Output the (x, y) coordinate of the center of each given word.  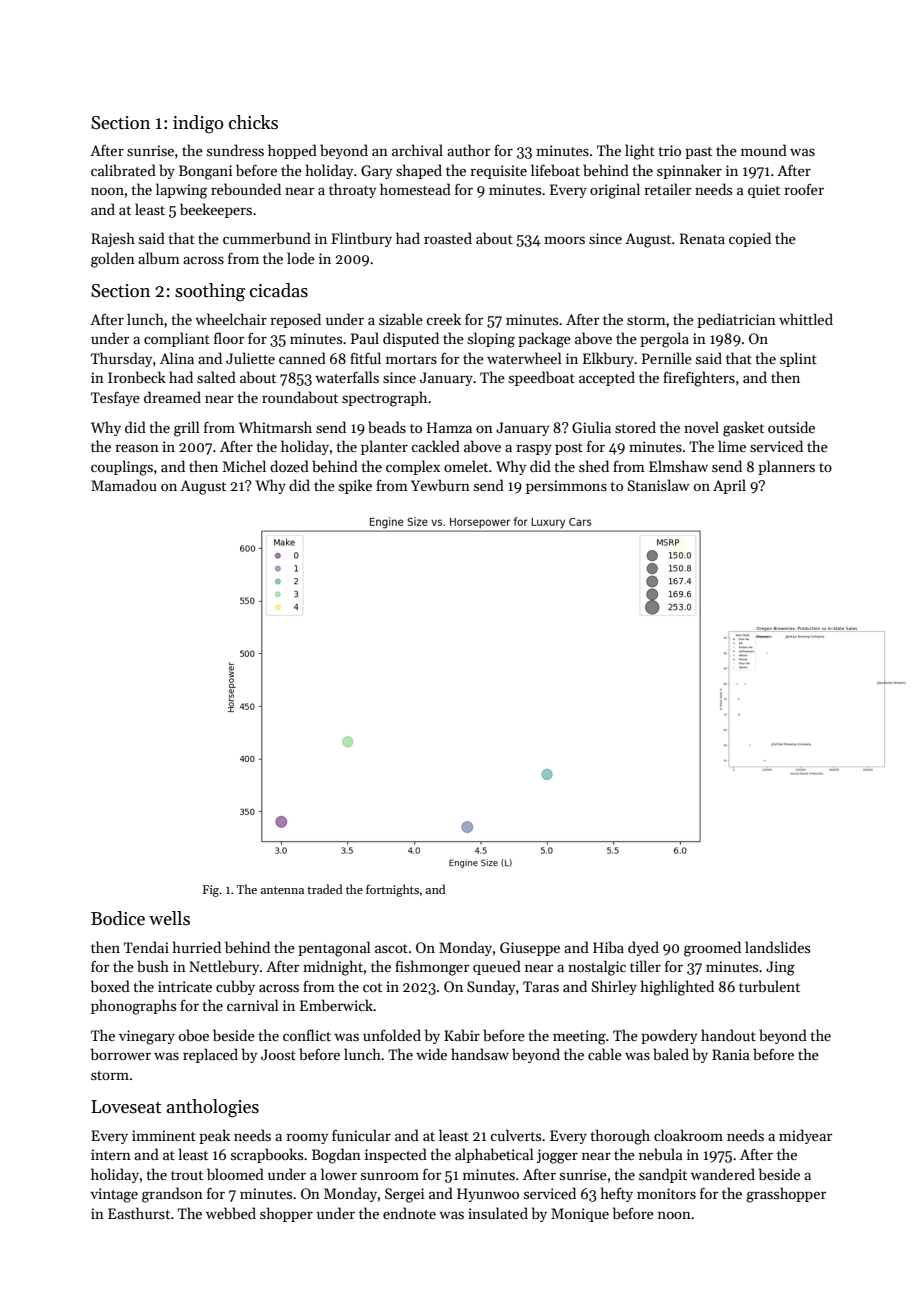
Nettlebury (224, 967)
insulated (498, 1213)
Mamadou (124, 485)
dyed (643, 948)
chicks (253, 122)
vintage (114, 1195)
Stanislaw (659, 485)
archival (417, 150)
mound (764, 150)
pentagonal (334, 949)
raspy (534, 449)
